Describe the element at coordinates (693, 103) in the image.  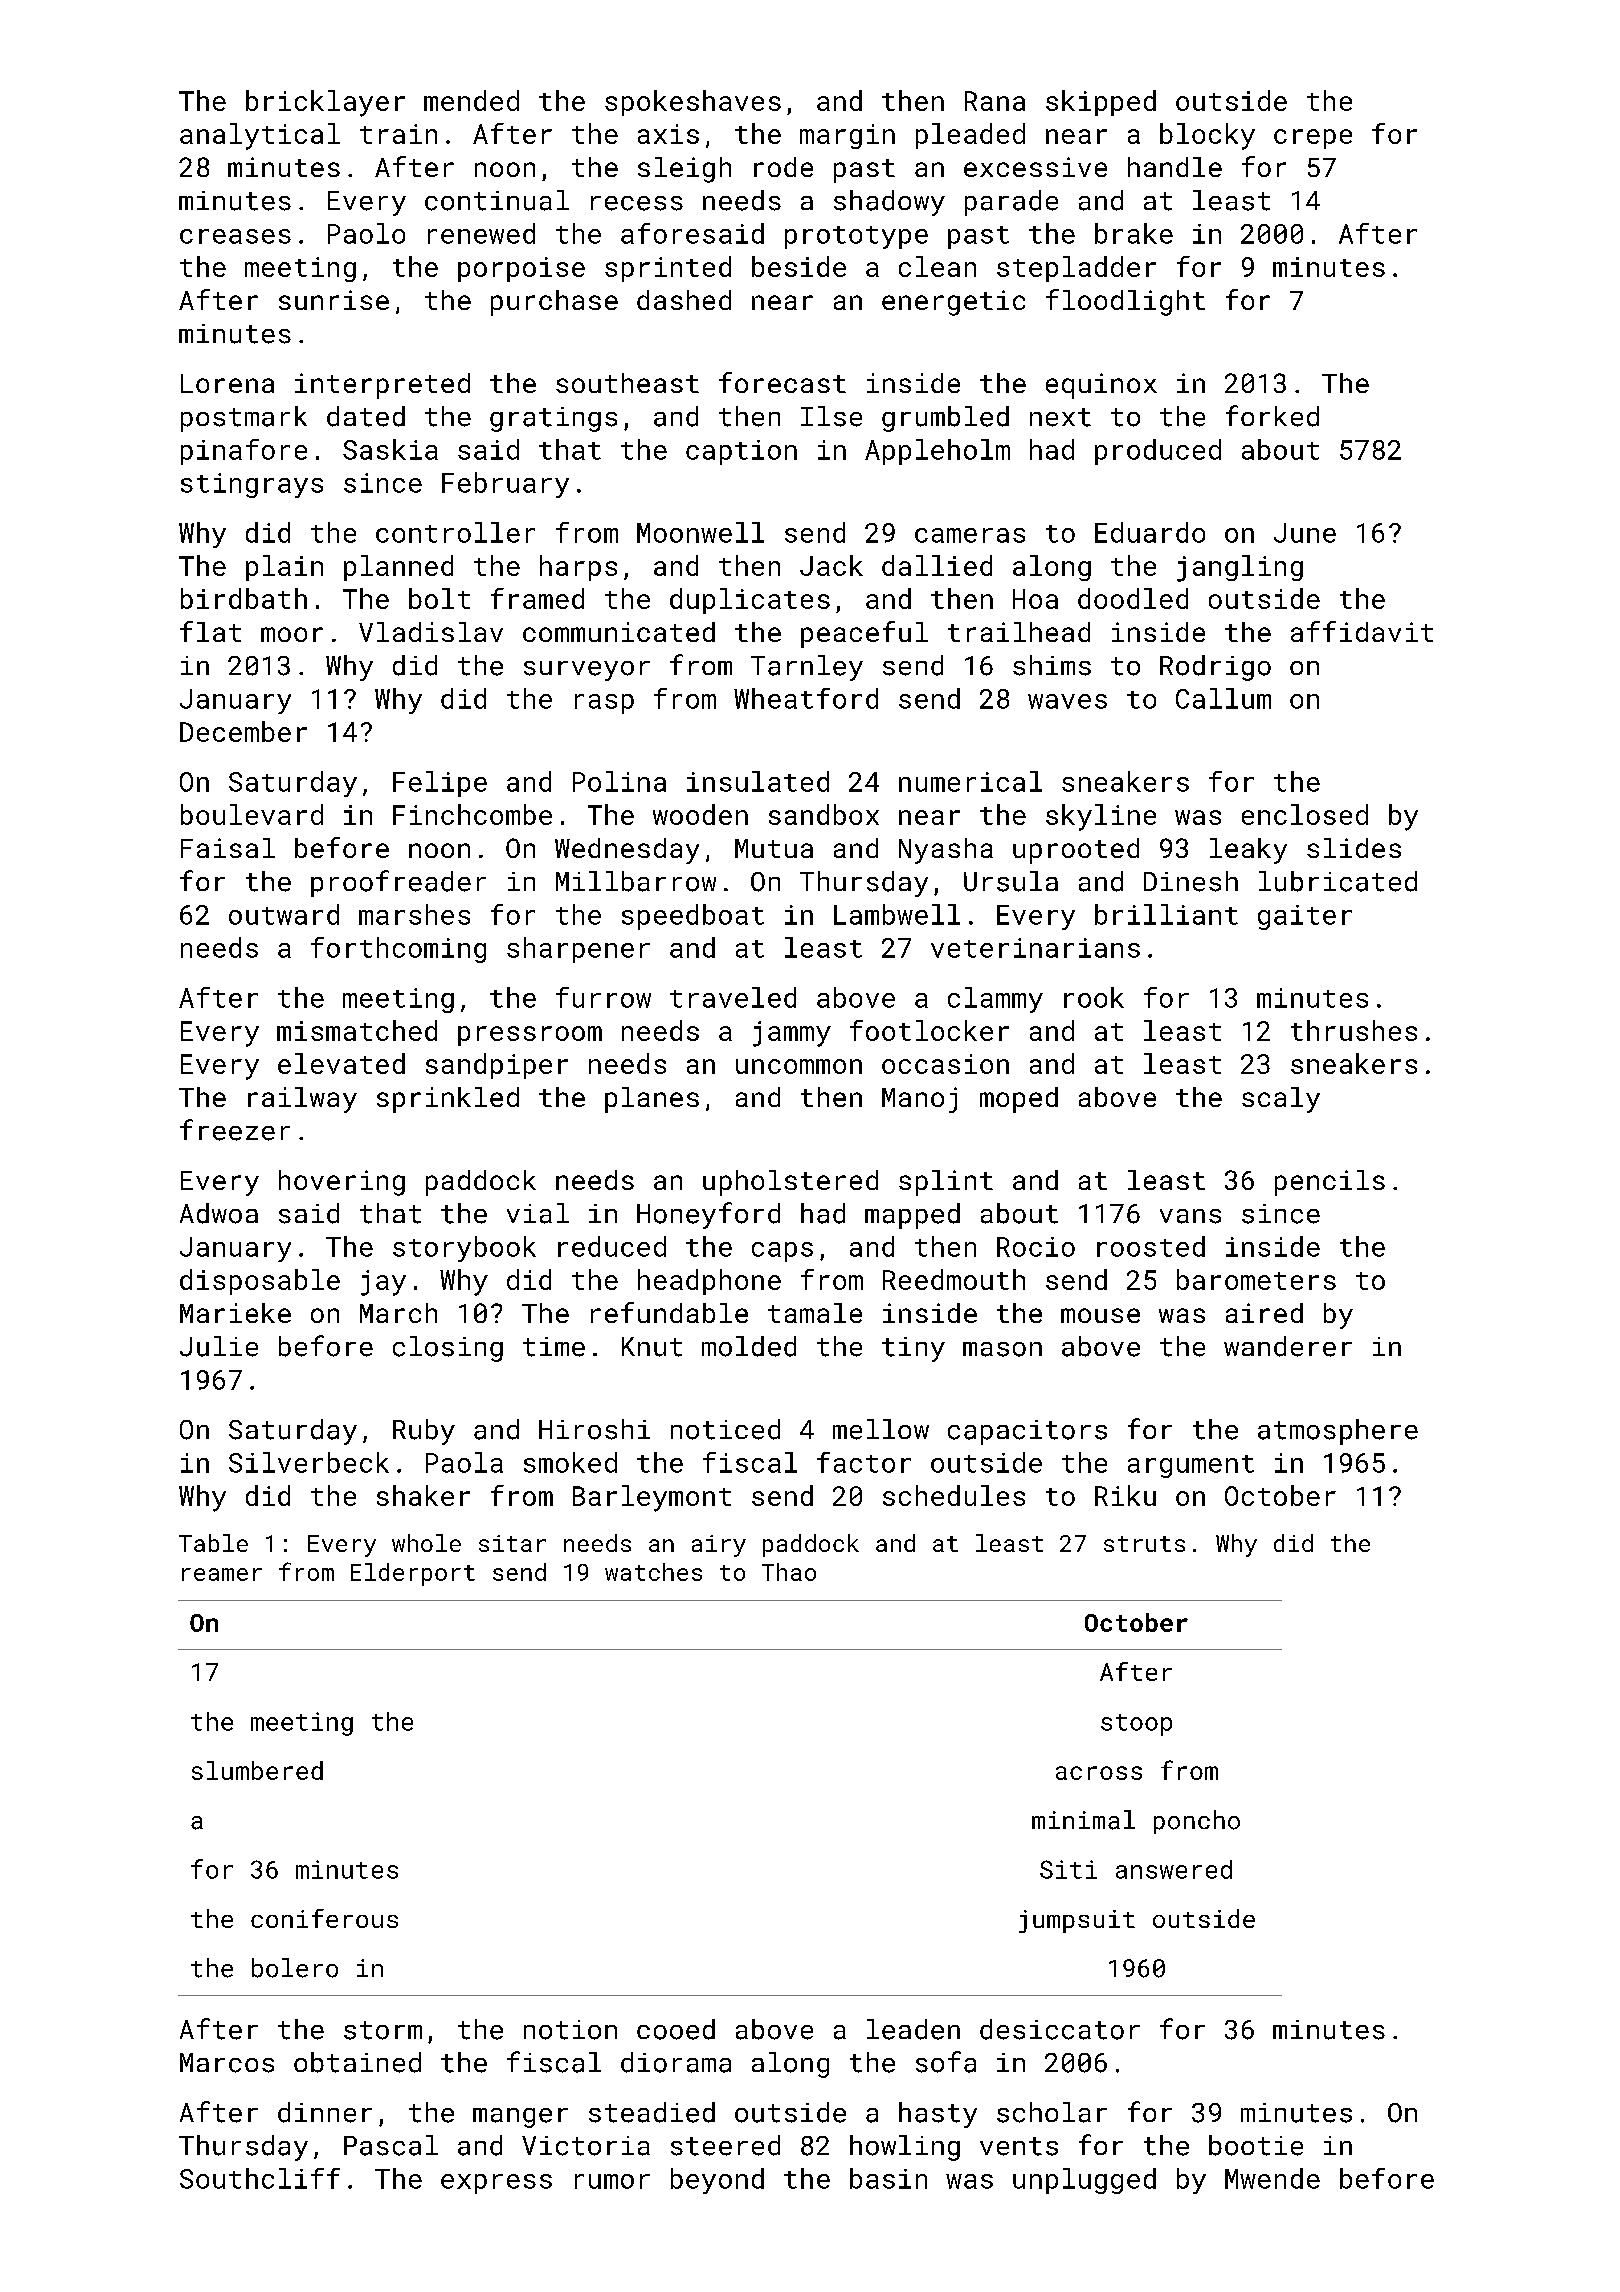
I see `spokeshaves` at that location.
